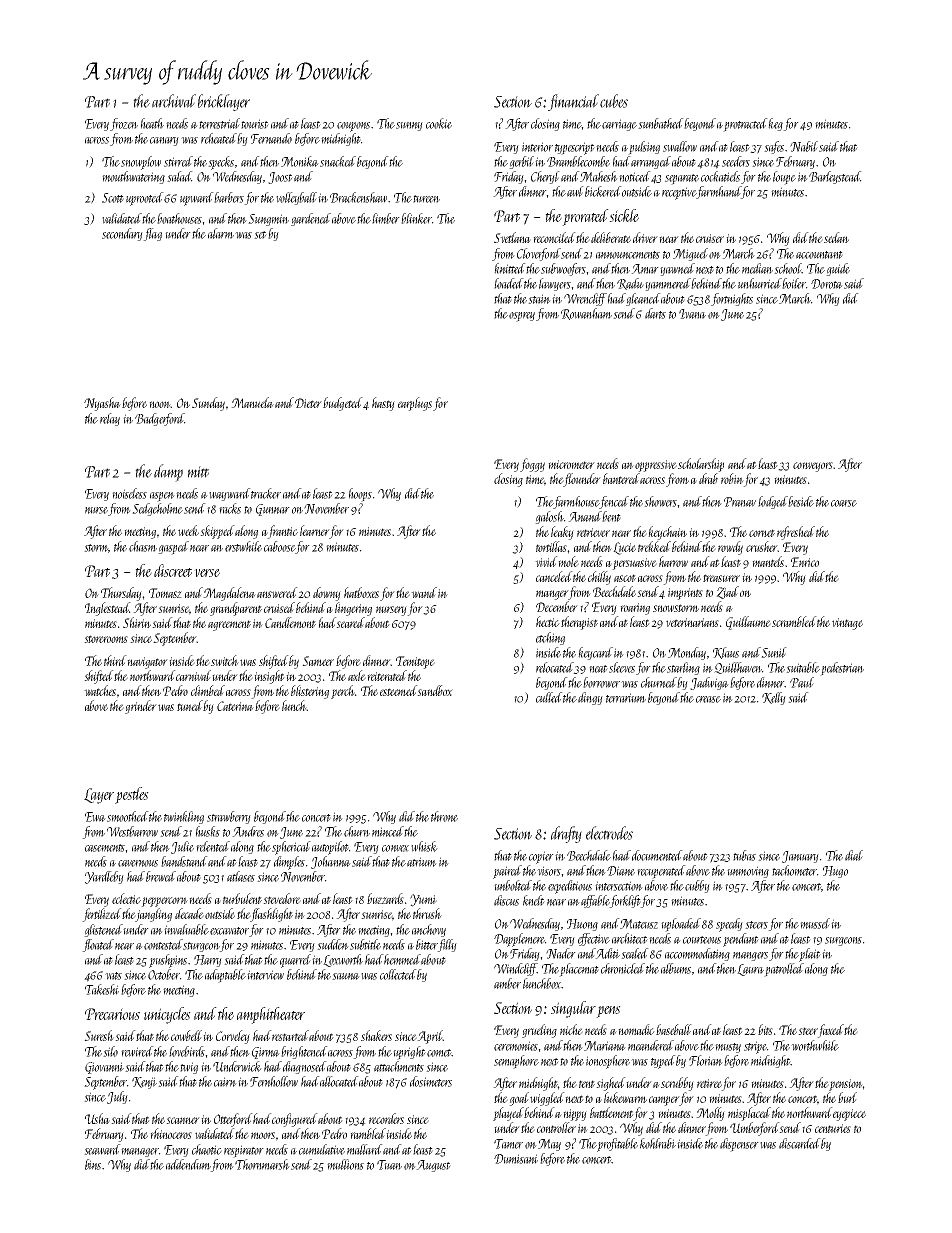 The height and width of the screenshot is (1233, 952). Describe the element at coordinates (614, 101) in the screenshot. I see `cubes` at that location.
